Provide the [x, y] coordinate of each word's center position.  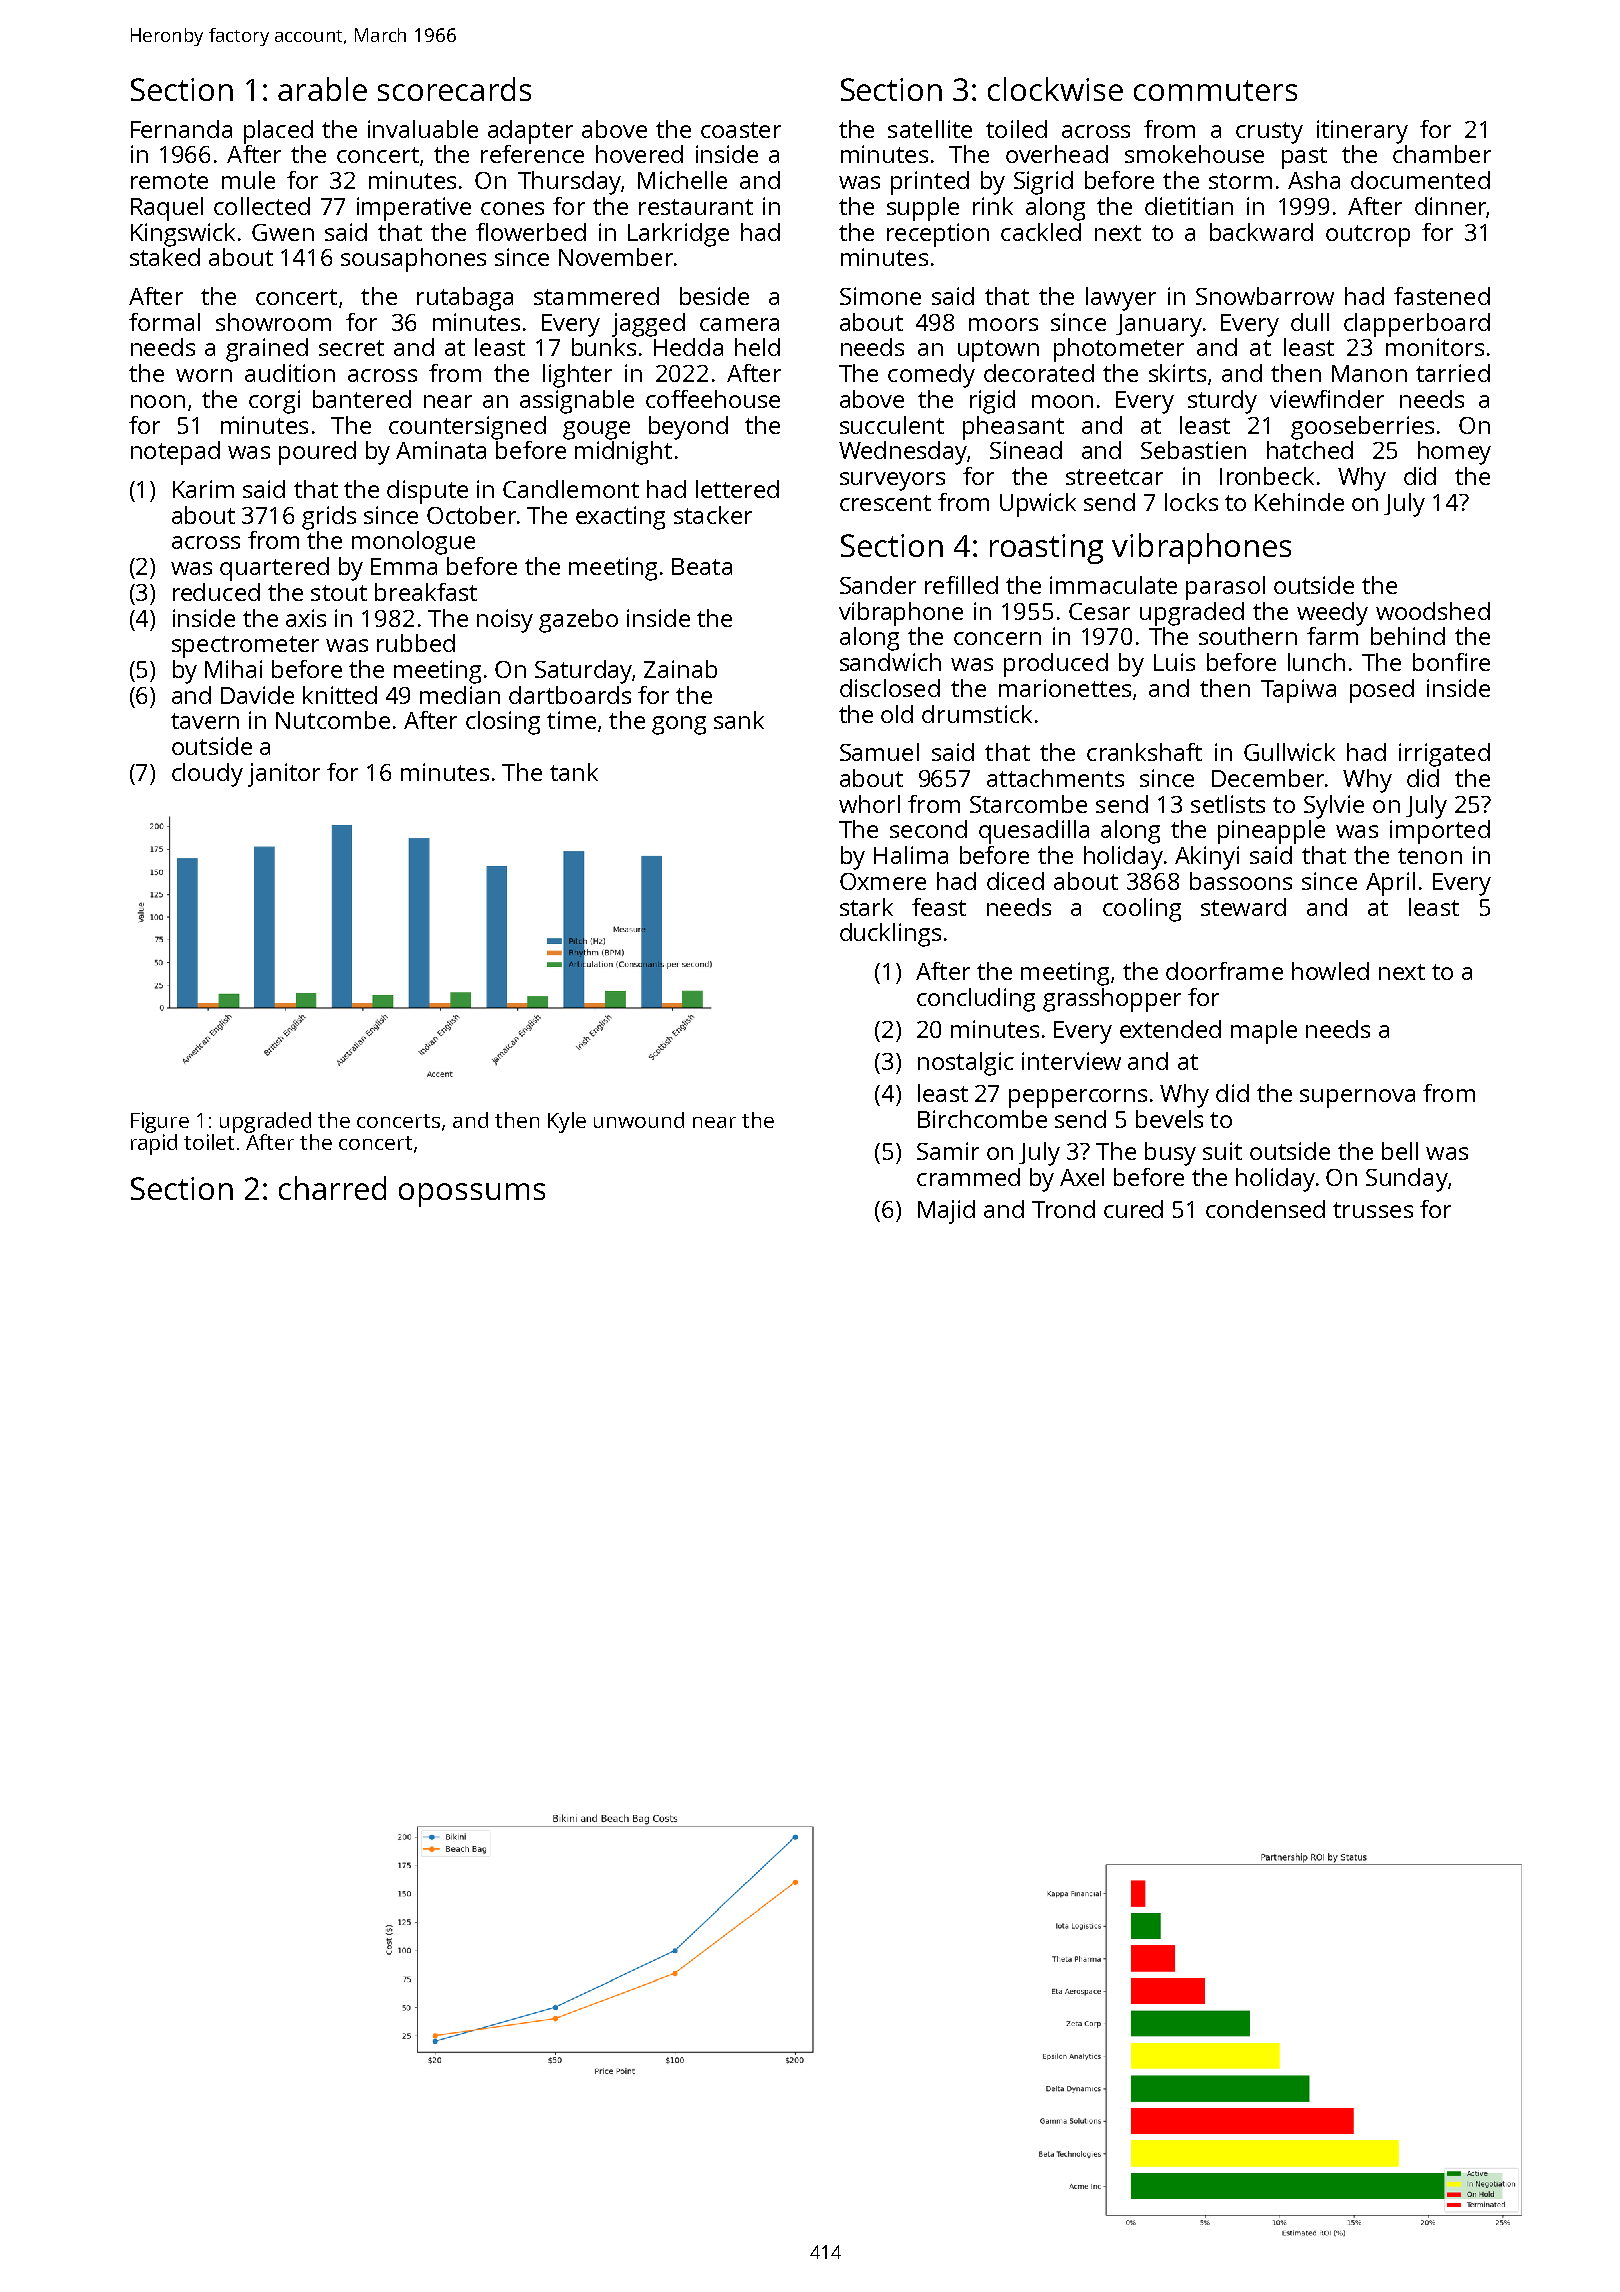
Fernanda [181, 129]
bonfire [1451, 662]
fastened [1442, 296]
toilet [209, 1142]
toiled [1016, 129]
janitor [284, 775]
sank [739, 720]
